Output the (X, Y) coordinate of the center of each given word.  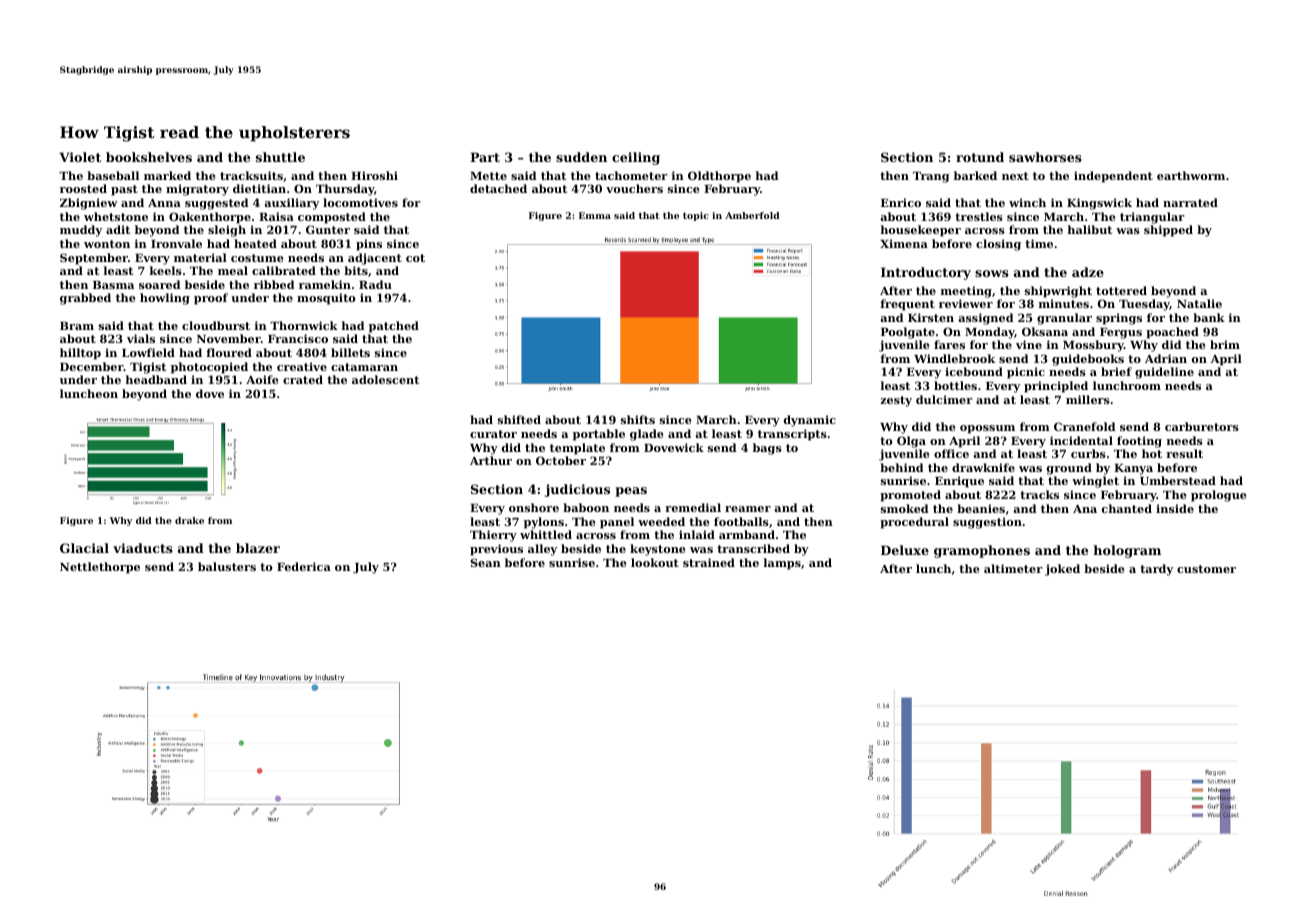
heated (255, 243)
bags (767, 449)
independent (1113, 177)
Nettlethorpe (100, 568)
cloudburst (216, 325)
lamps (782, 564)
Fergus (1121, 333)
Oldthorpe (719, 177)
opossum (987, 429)
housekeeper (921, 231)
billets (350, 352)
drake (189, 520)
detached (498, 188)
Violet (80, 157)
